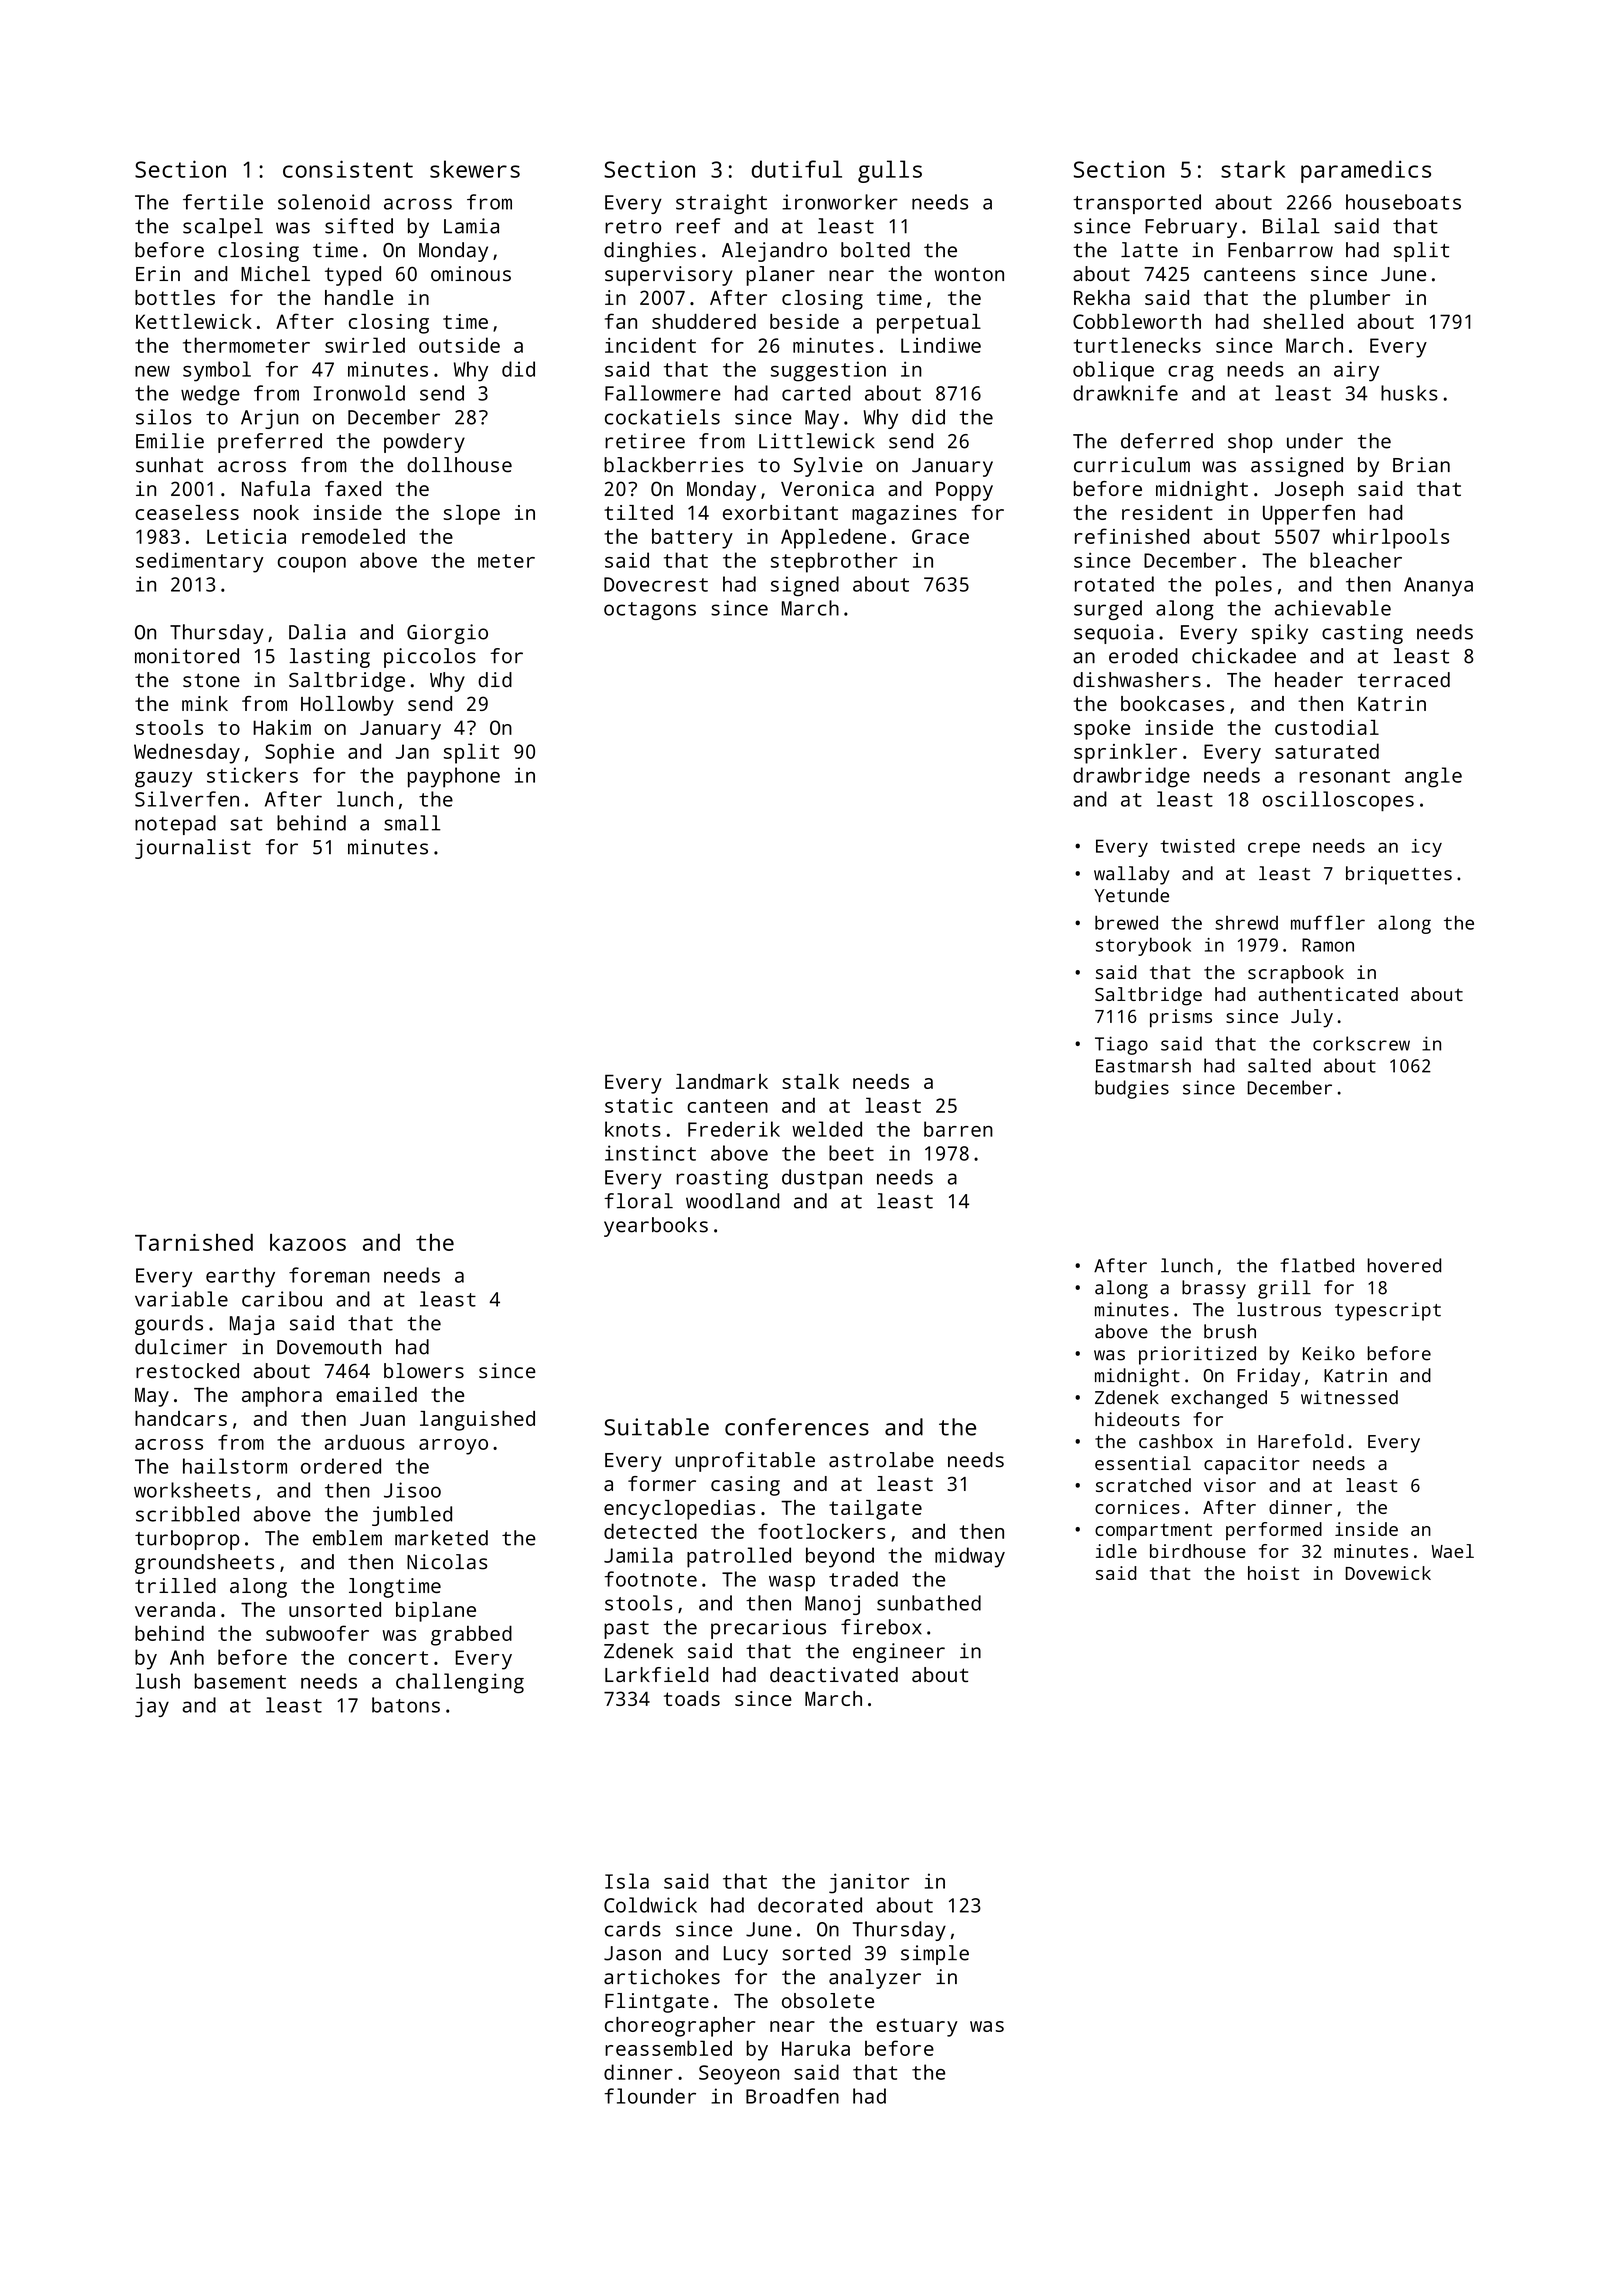 The height and width of the screenshot is (2292, 1620). Describe the element at coordinates (792, 2096) in the screenshot. I see `Broadfen` at that location.
